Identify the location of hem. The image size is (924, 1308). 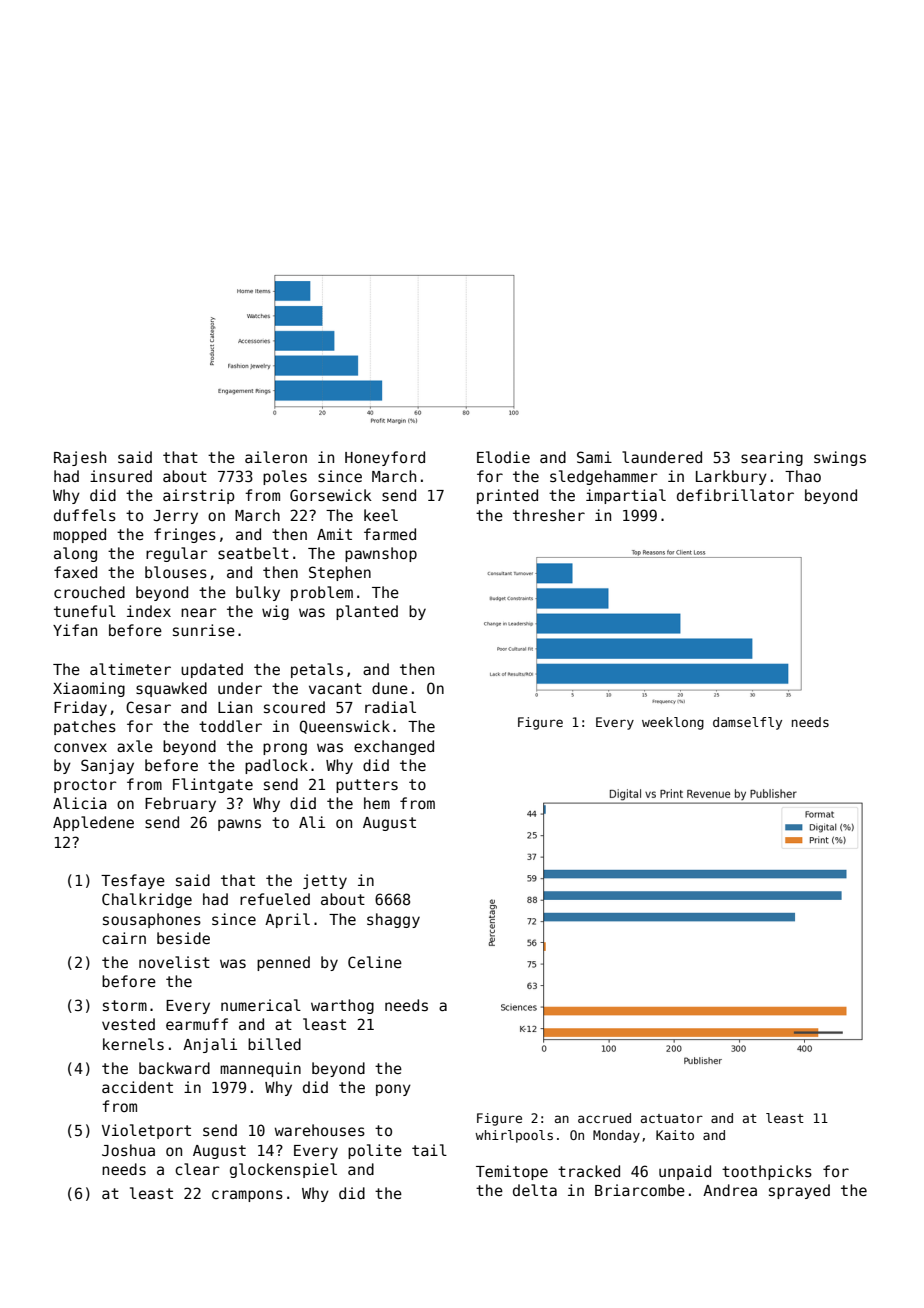
(377, 803).
